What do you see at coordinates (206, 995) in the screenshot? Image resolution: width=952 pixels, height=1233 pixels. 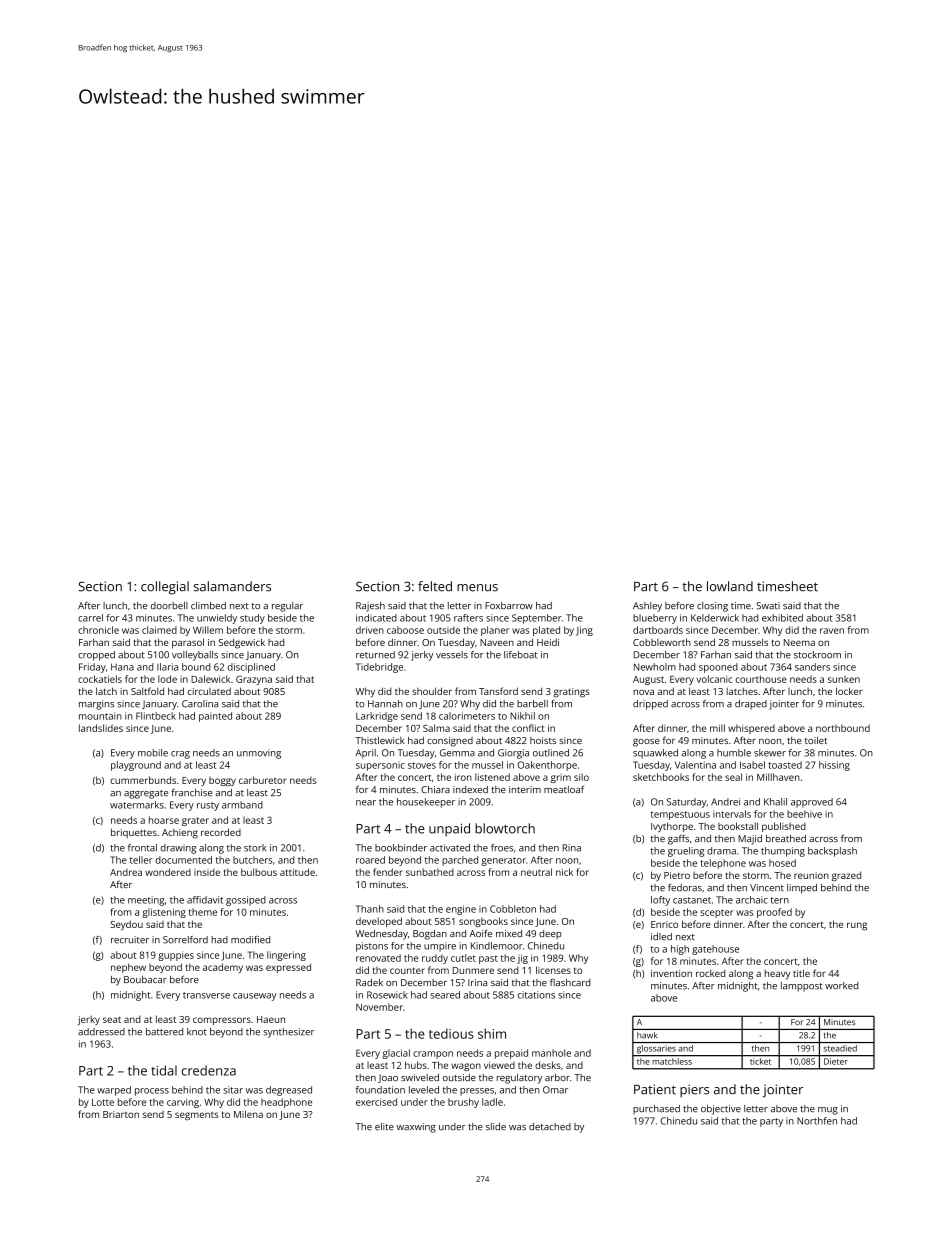 I see `transverse` at bounding box center [206, 995].
